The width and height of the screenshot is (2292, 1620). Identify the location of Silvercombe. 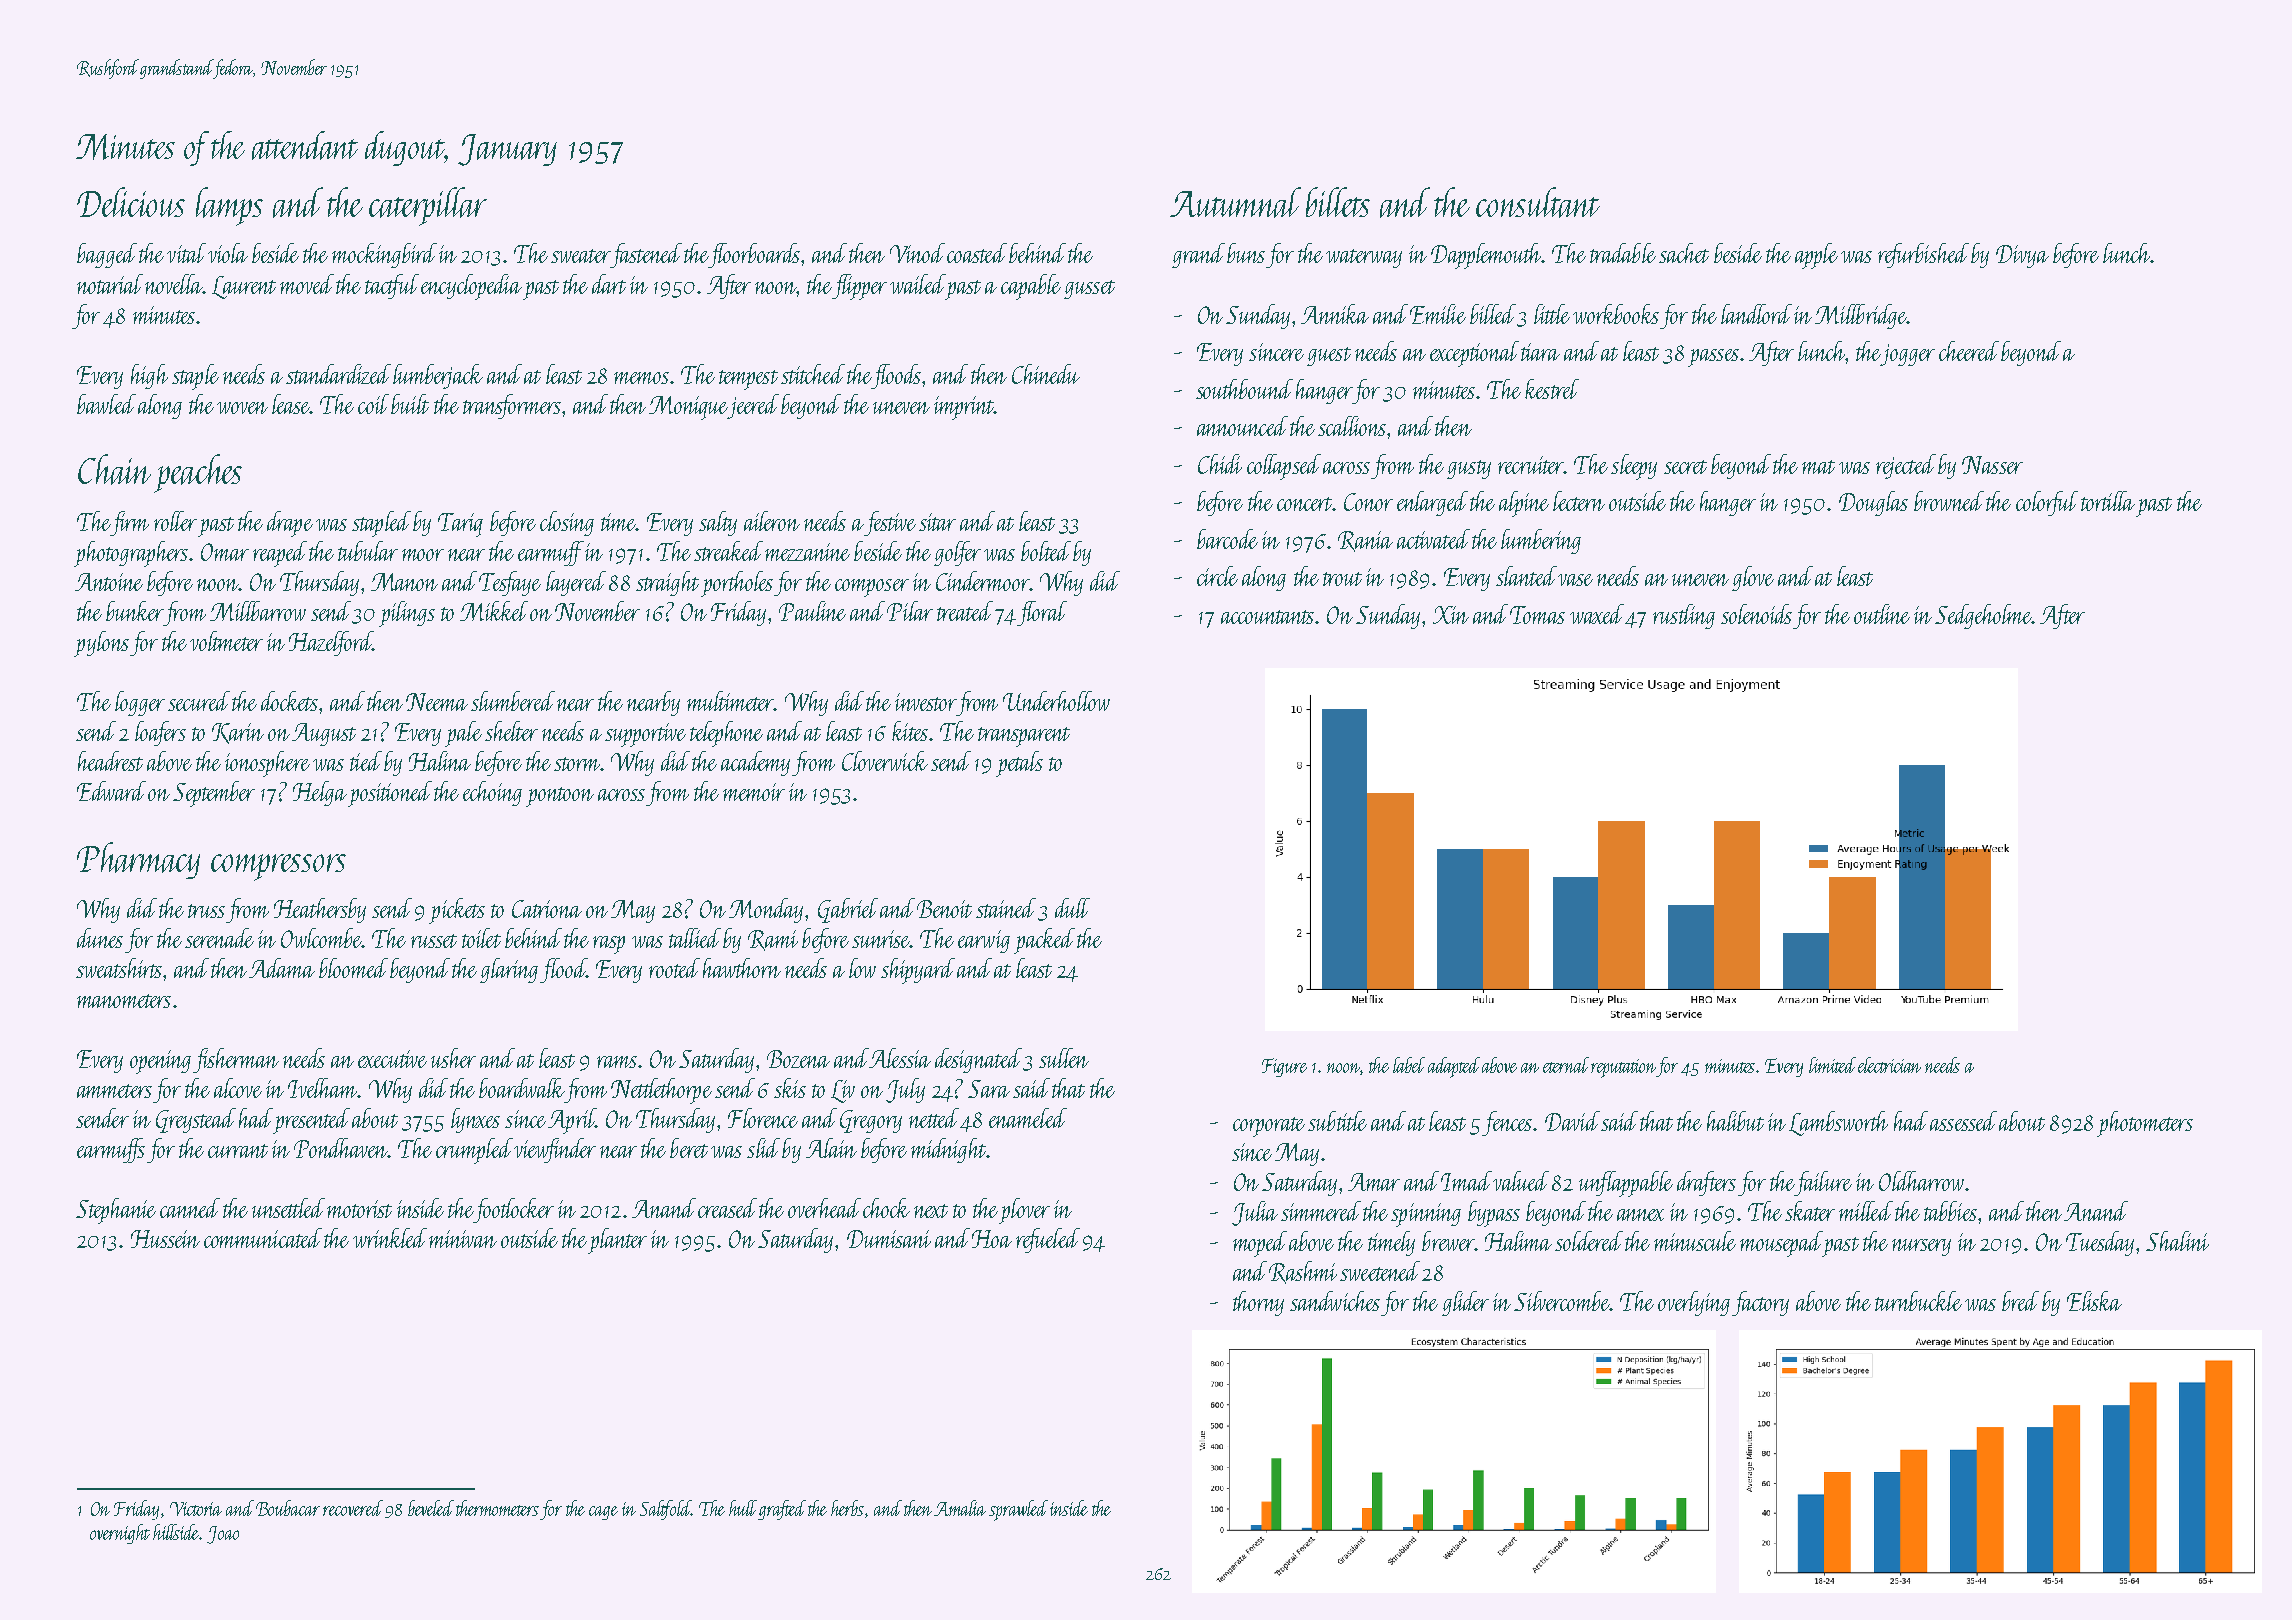
(1562, 1301).
